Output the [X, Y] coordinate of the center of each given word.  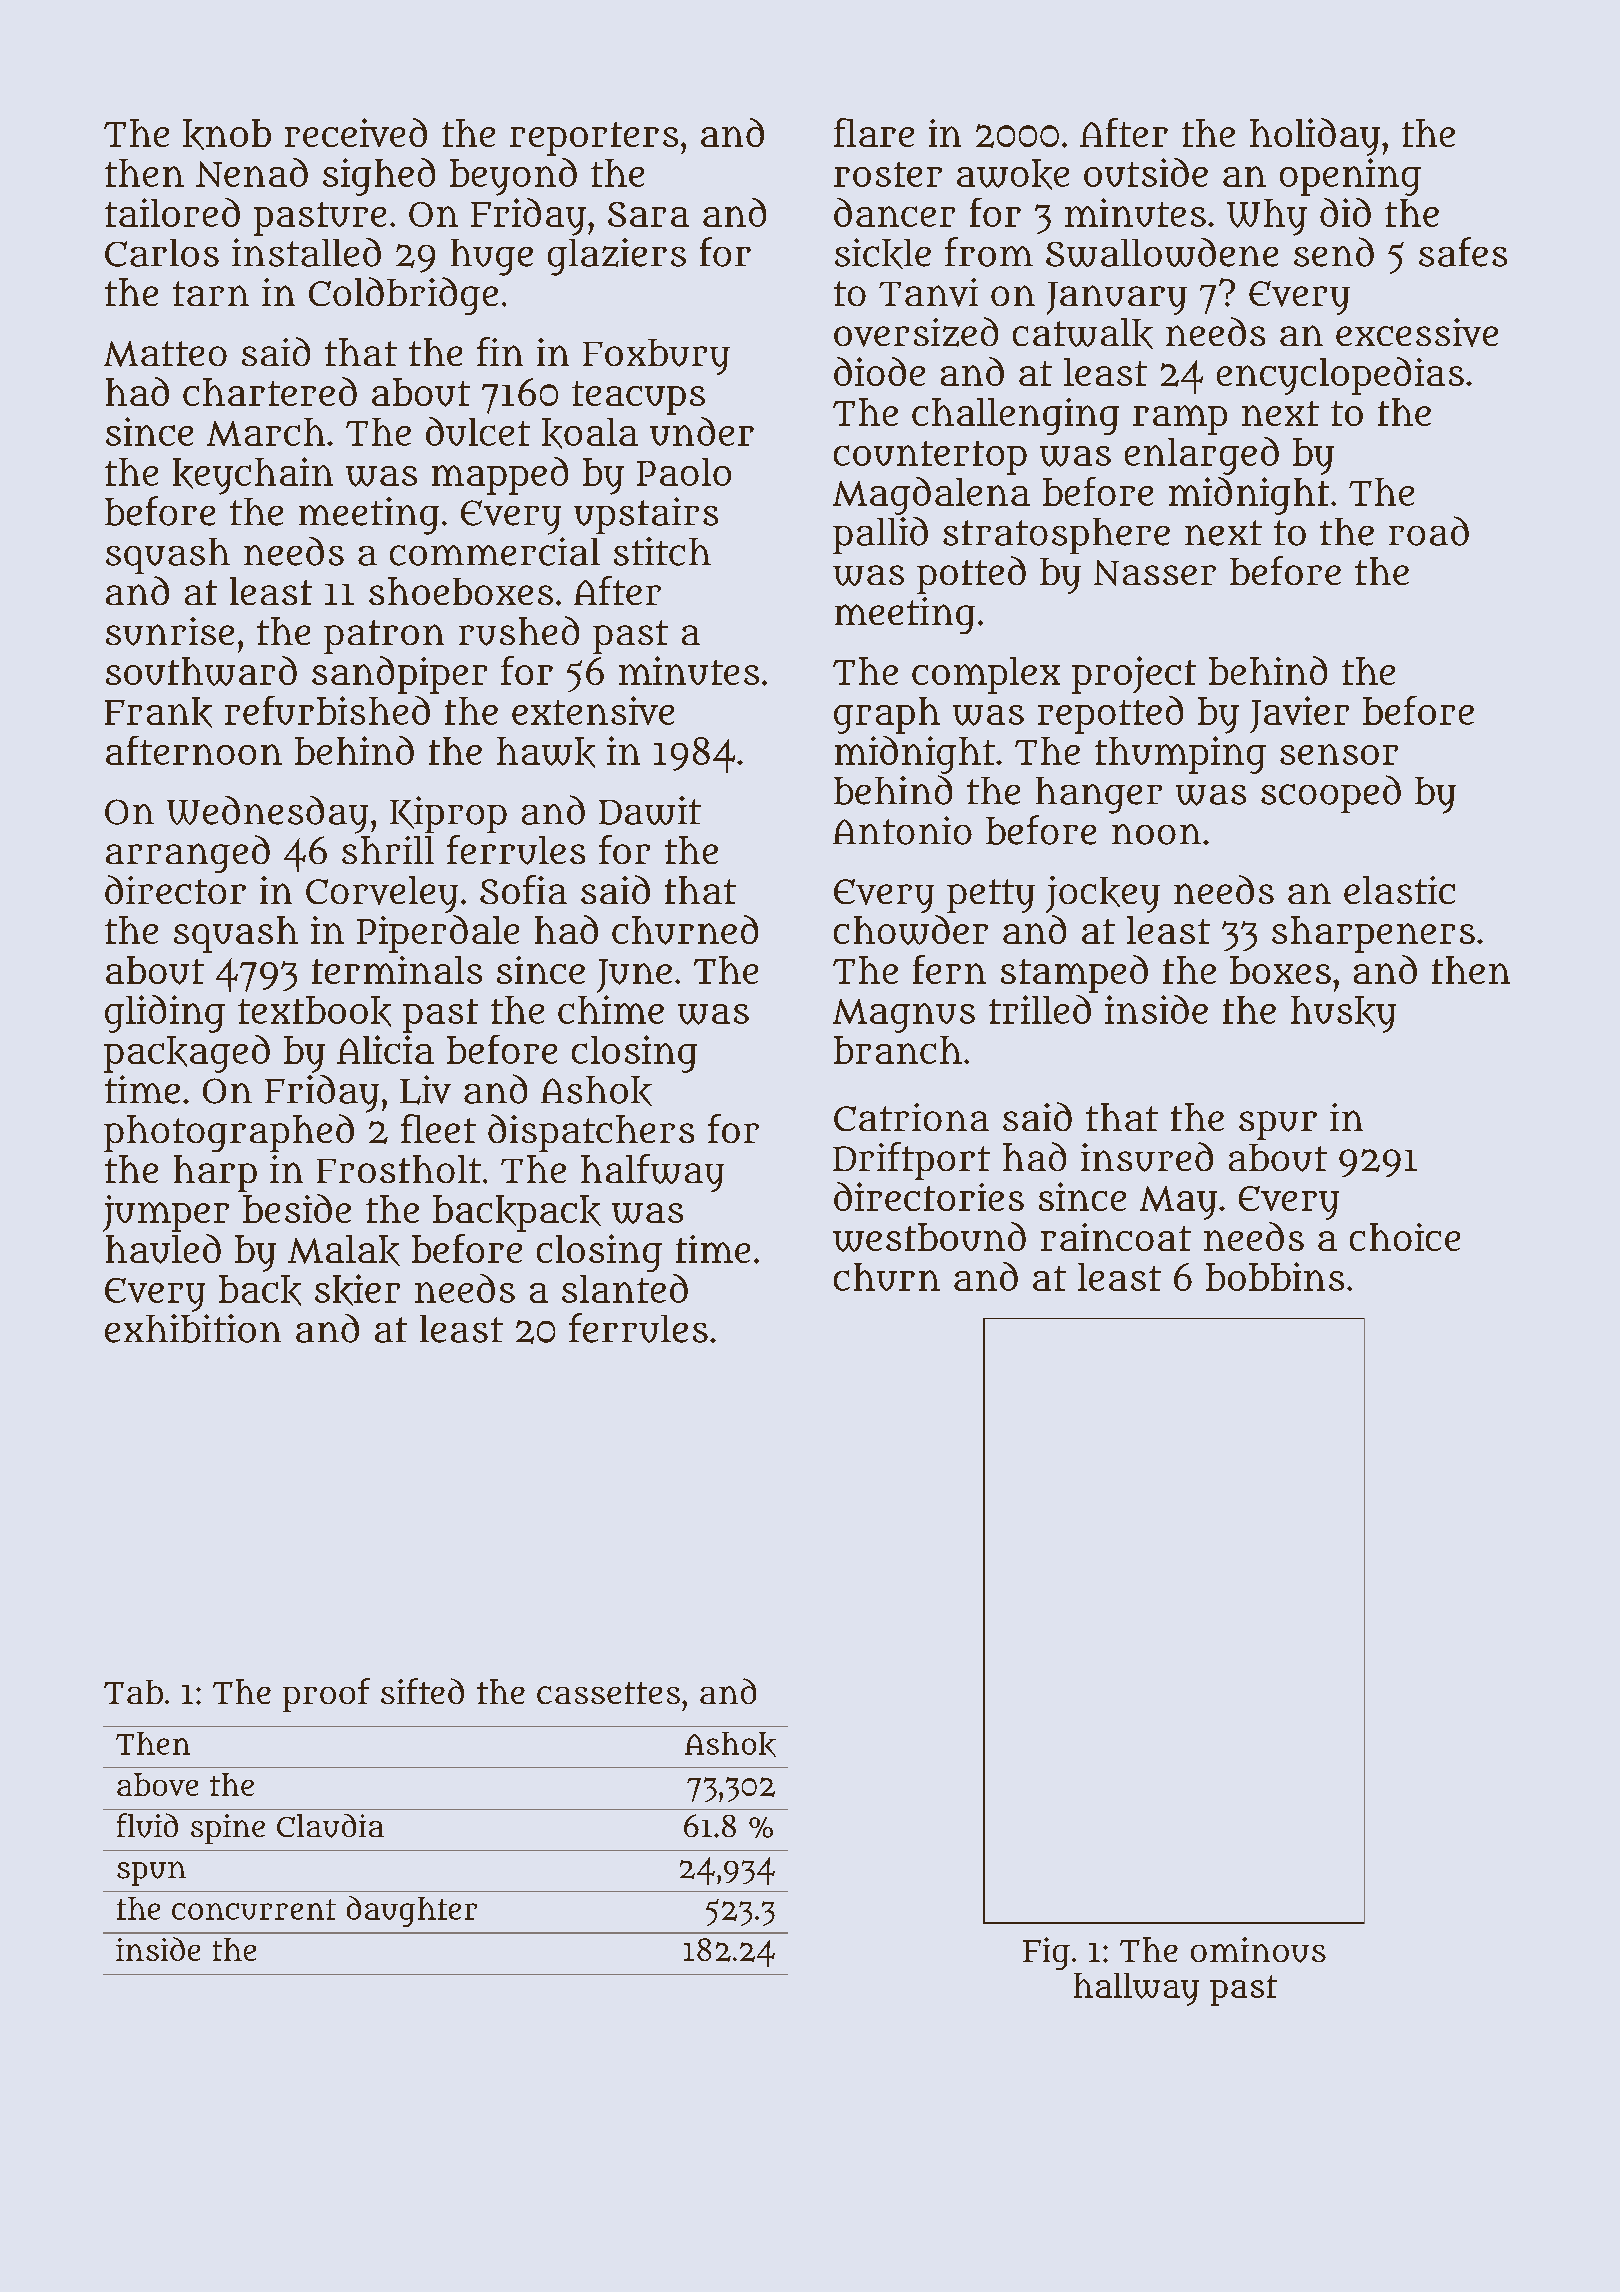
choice [1405, 1237]
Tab [133, 1692]
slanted [625, 1288]
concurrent [254, 1909]
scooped [1331, 794]
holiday [1315, 137]
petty [991, 896]
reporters [594, 139]
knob [227, 134]
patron [384, 637]
